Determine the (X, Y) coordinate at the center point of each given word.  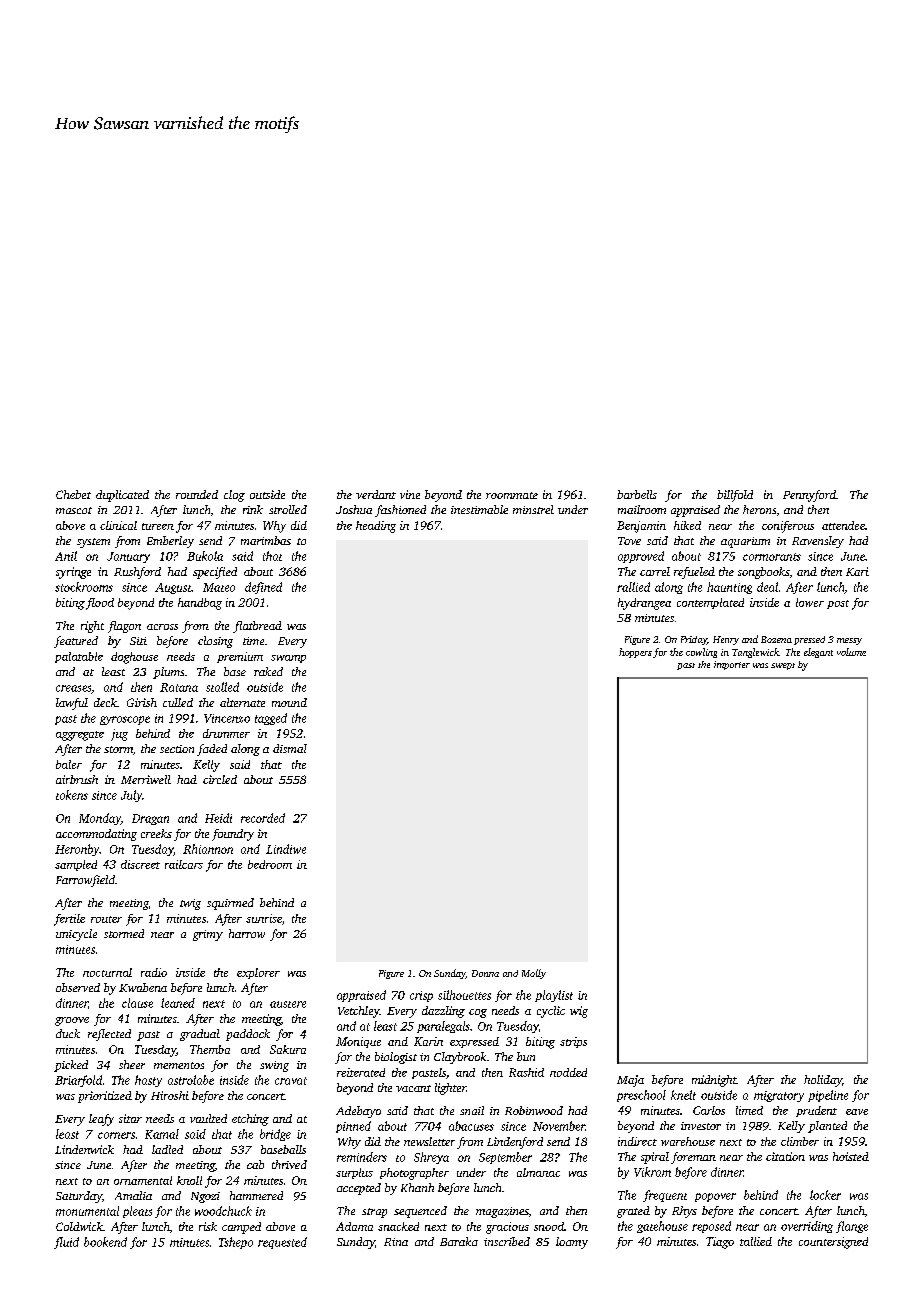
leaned (178, 1003)
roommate (512, 495)
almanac (538, 1172)
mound (289, 702)
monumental (87, 1211)
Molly (534, 974)
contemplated (710, 603)
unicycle (76, 935)
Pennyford (809, 496)
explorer (258, 973)
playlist (554, 996)
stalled (222, 687)
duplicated (122, 496)
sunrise (264, 918)
